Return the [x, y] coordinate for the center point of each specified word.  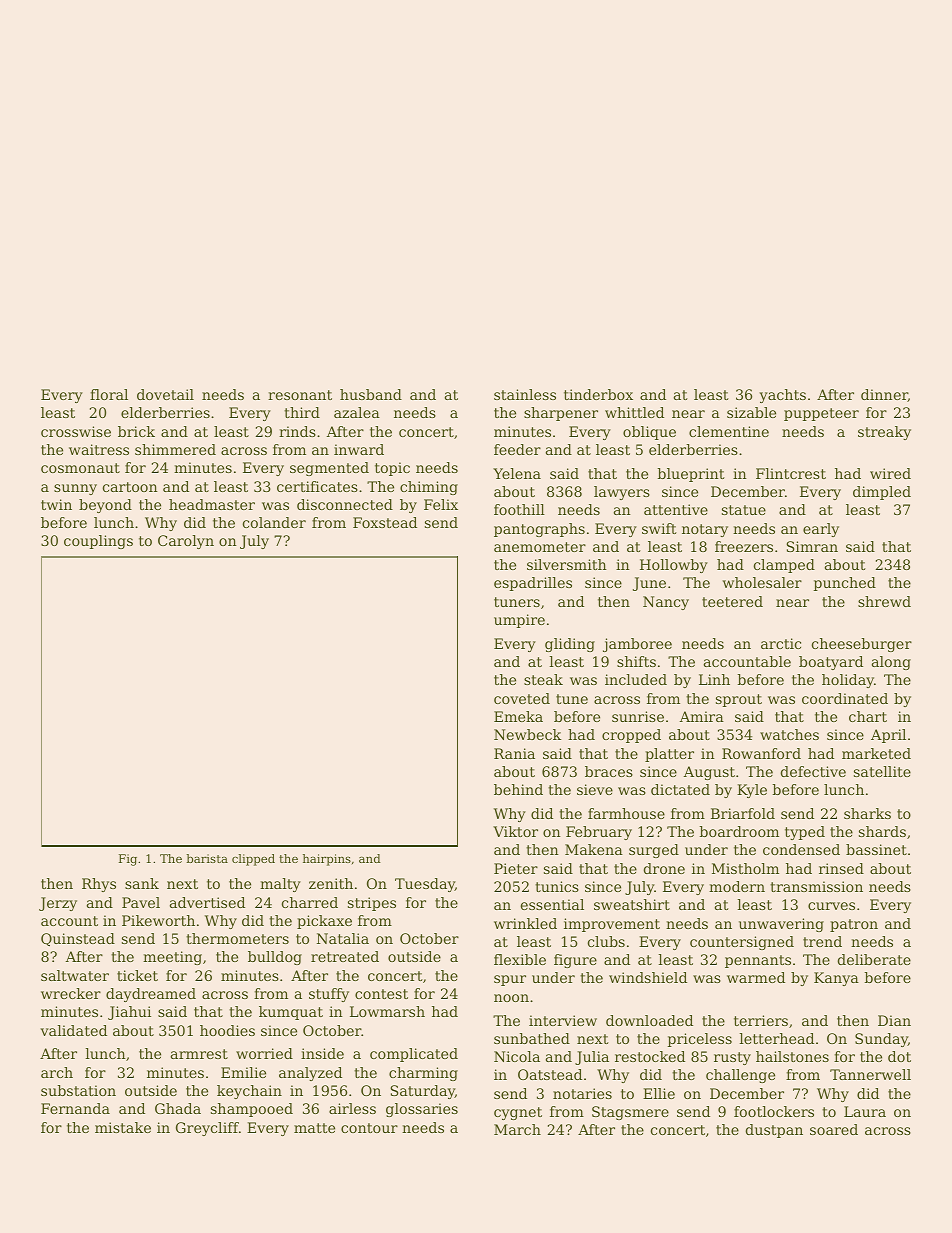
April [888, 736]
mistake [123, 1127]
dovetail [165, 394]
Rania [514, 753]
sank [142, 883]
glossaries [422, 1110]
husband [371, 394]
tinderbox [598, 394]
